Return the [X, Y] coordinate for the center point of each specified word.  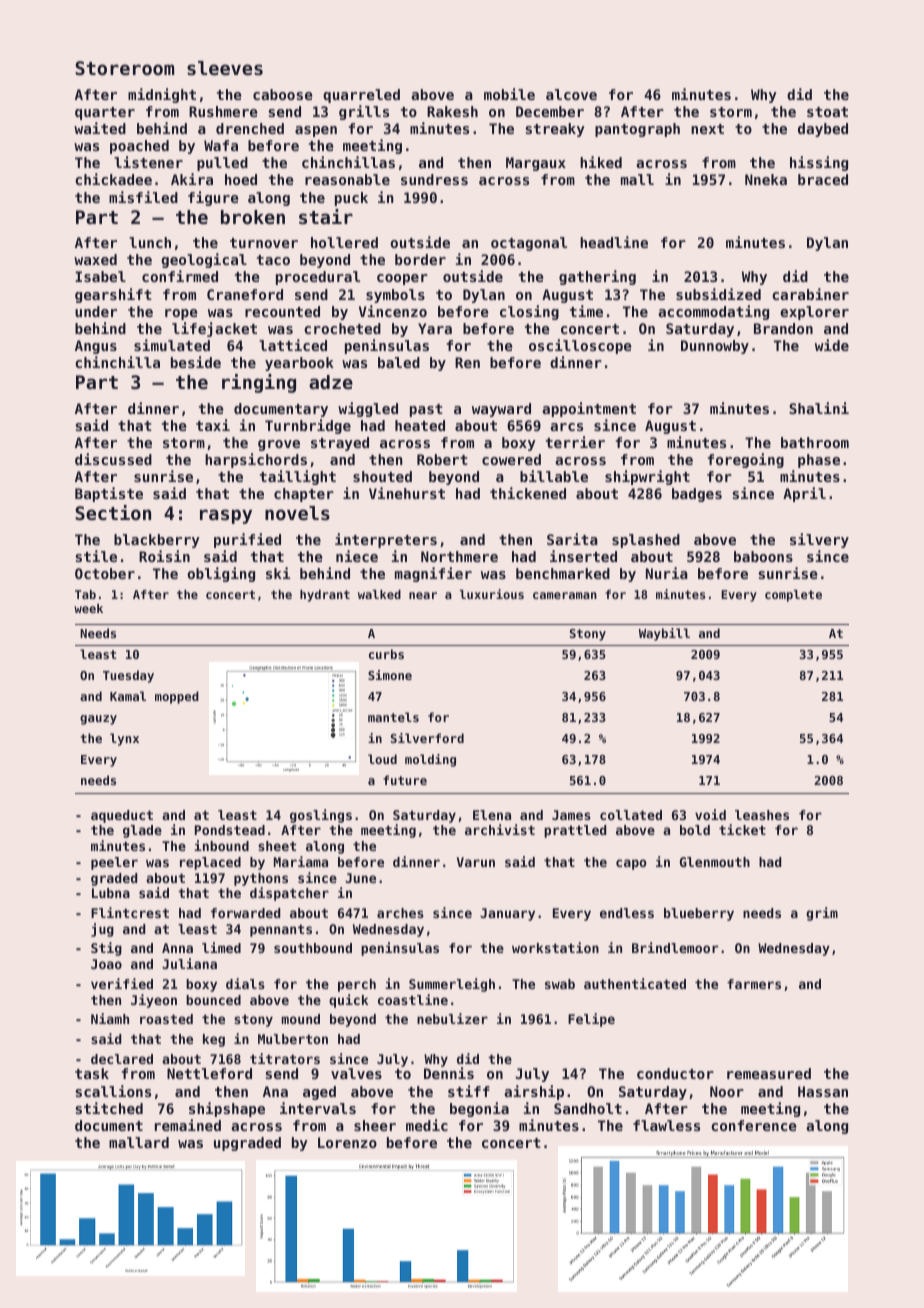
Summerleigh [452, 985]
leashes [762, 815]
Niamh [110, 1018]
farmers [754, 984]
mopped [177, 697]
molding [430, 760]
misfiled [143, 197]
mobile [509, 94]
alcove [571, 94]
